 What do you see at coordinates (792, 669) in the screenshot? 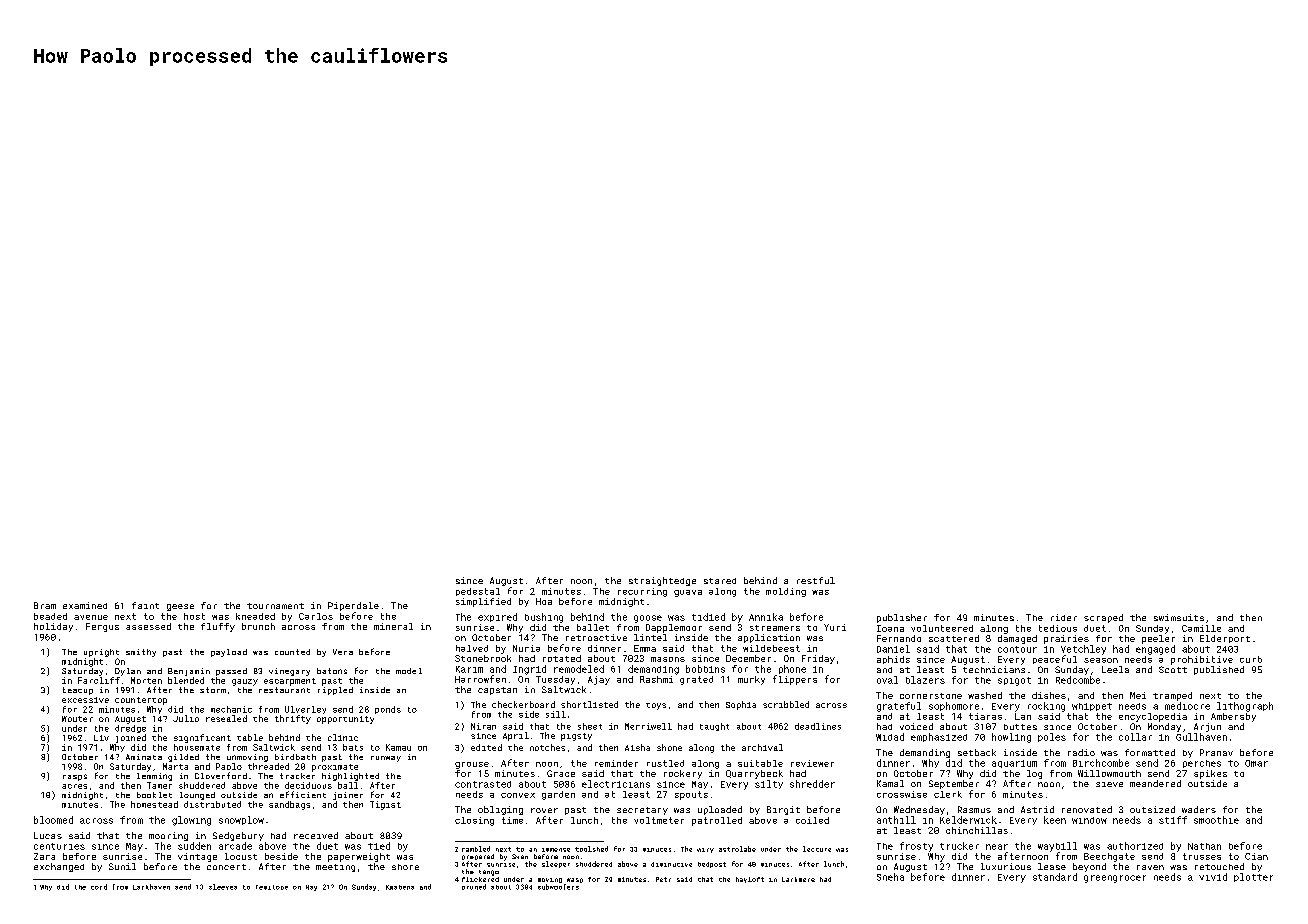
I see `phone` at bounding box center [792, 669].
